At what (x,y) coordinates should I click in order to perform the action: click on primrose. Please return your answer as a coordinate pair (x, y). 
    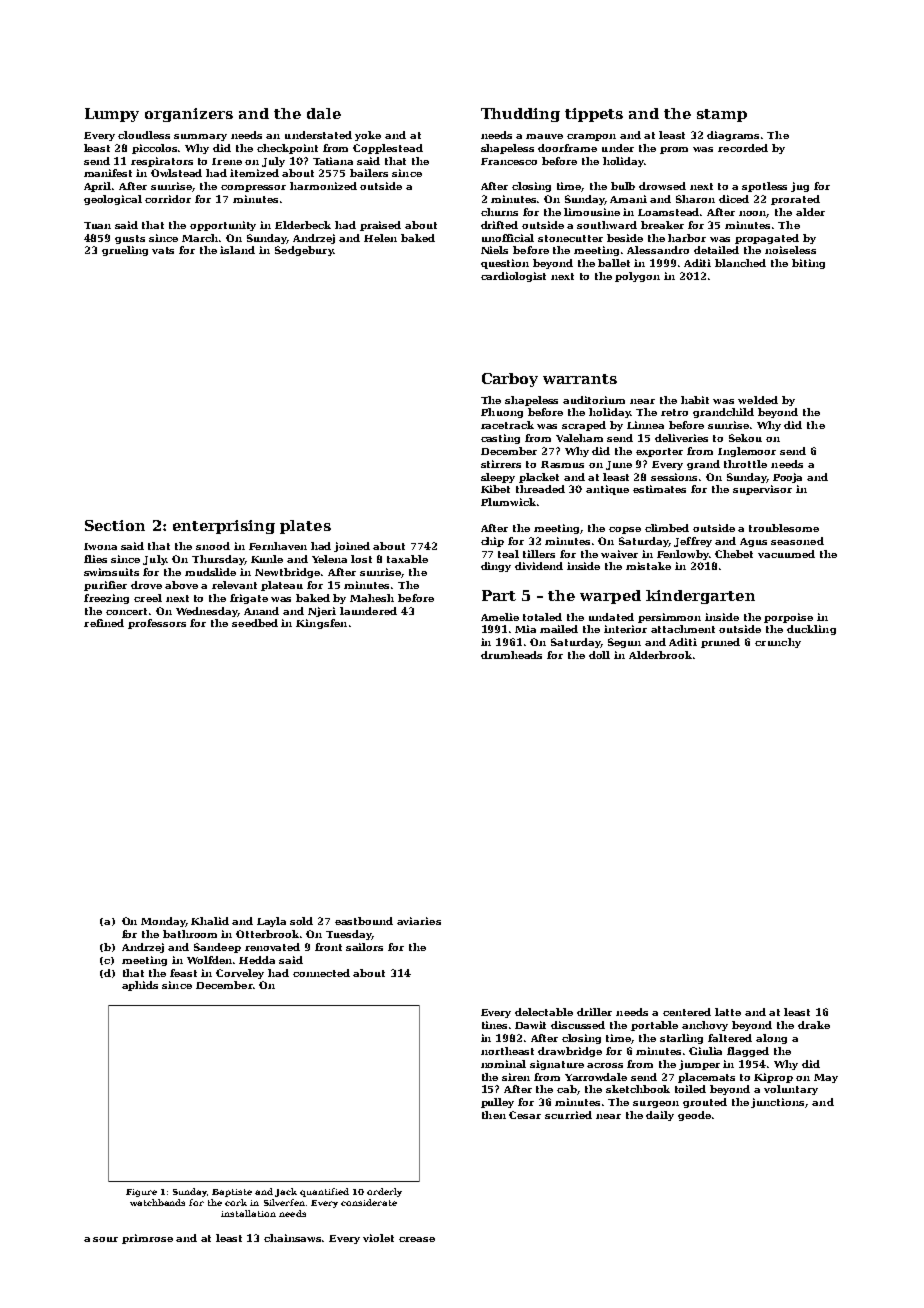
    Looking at the image, I should click on (147, 1239).
